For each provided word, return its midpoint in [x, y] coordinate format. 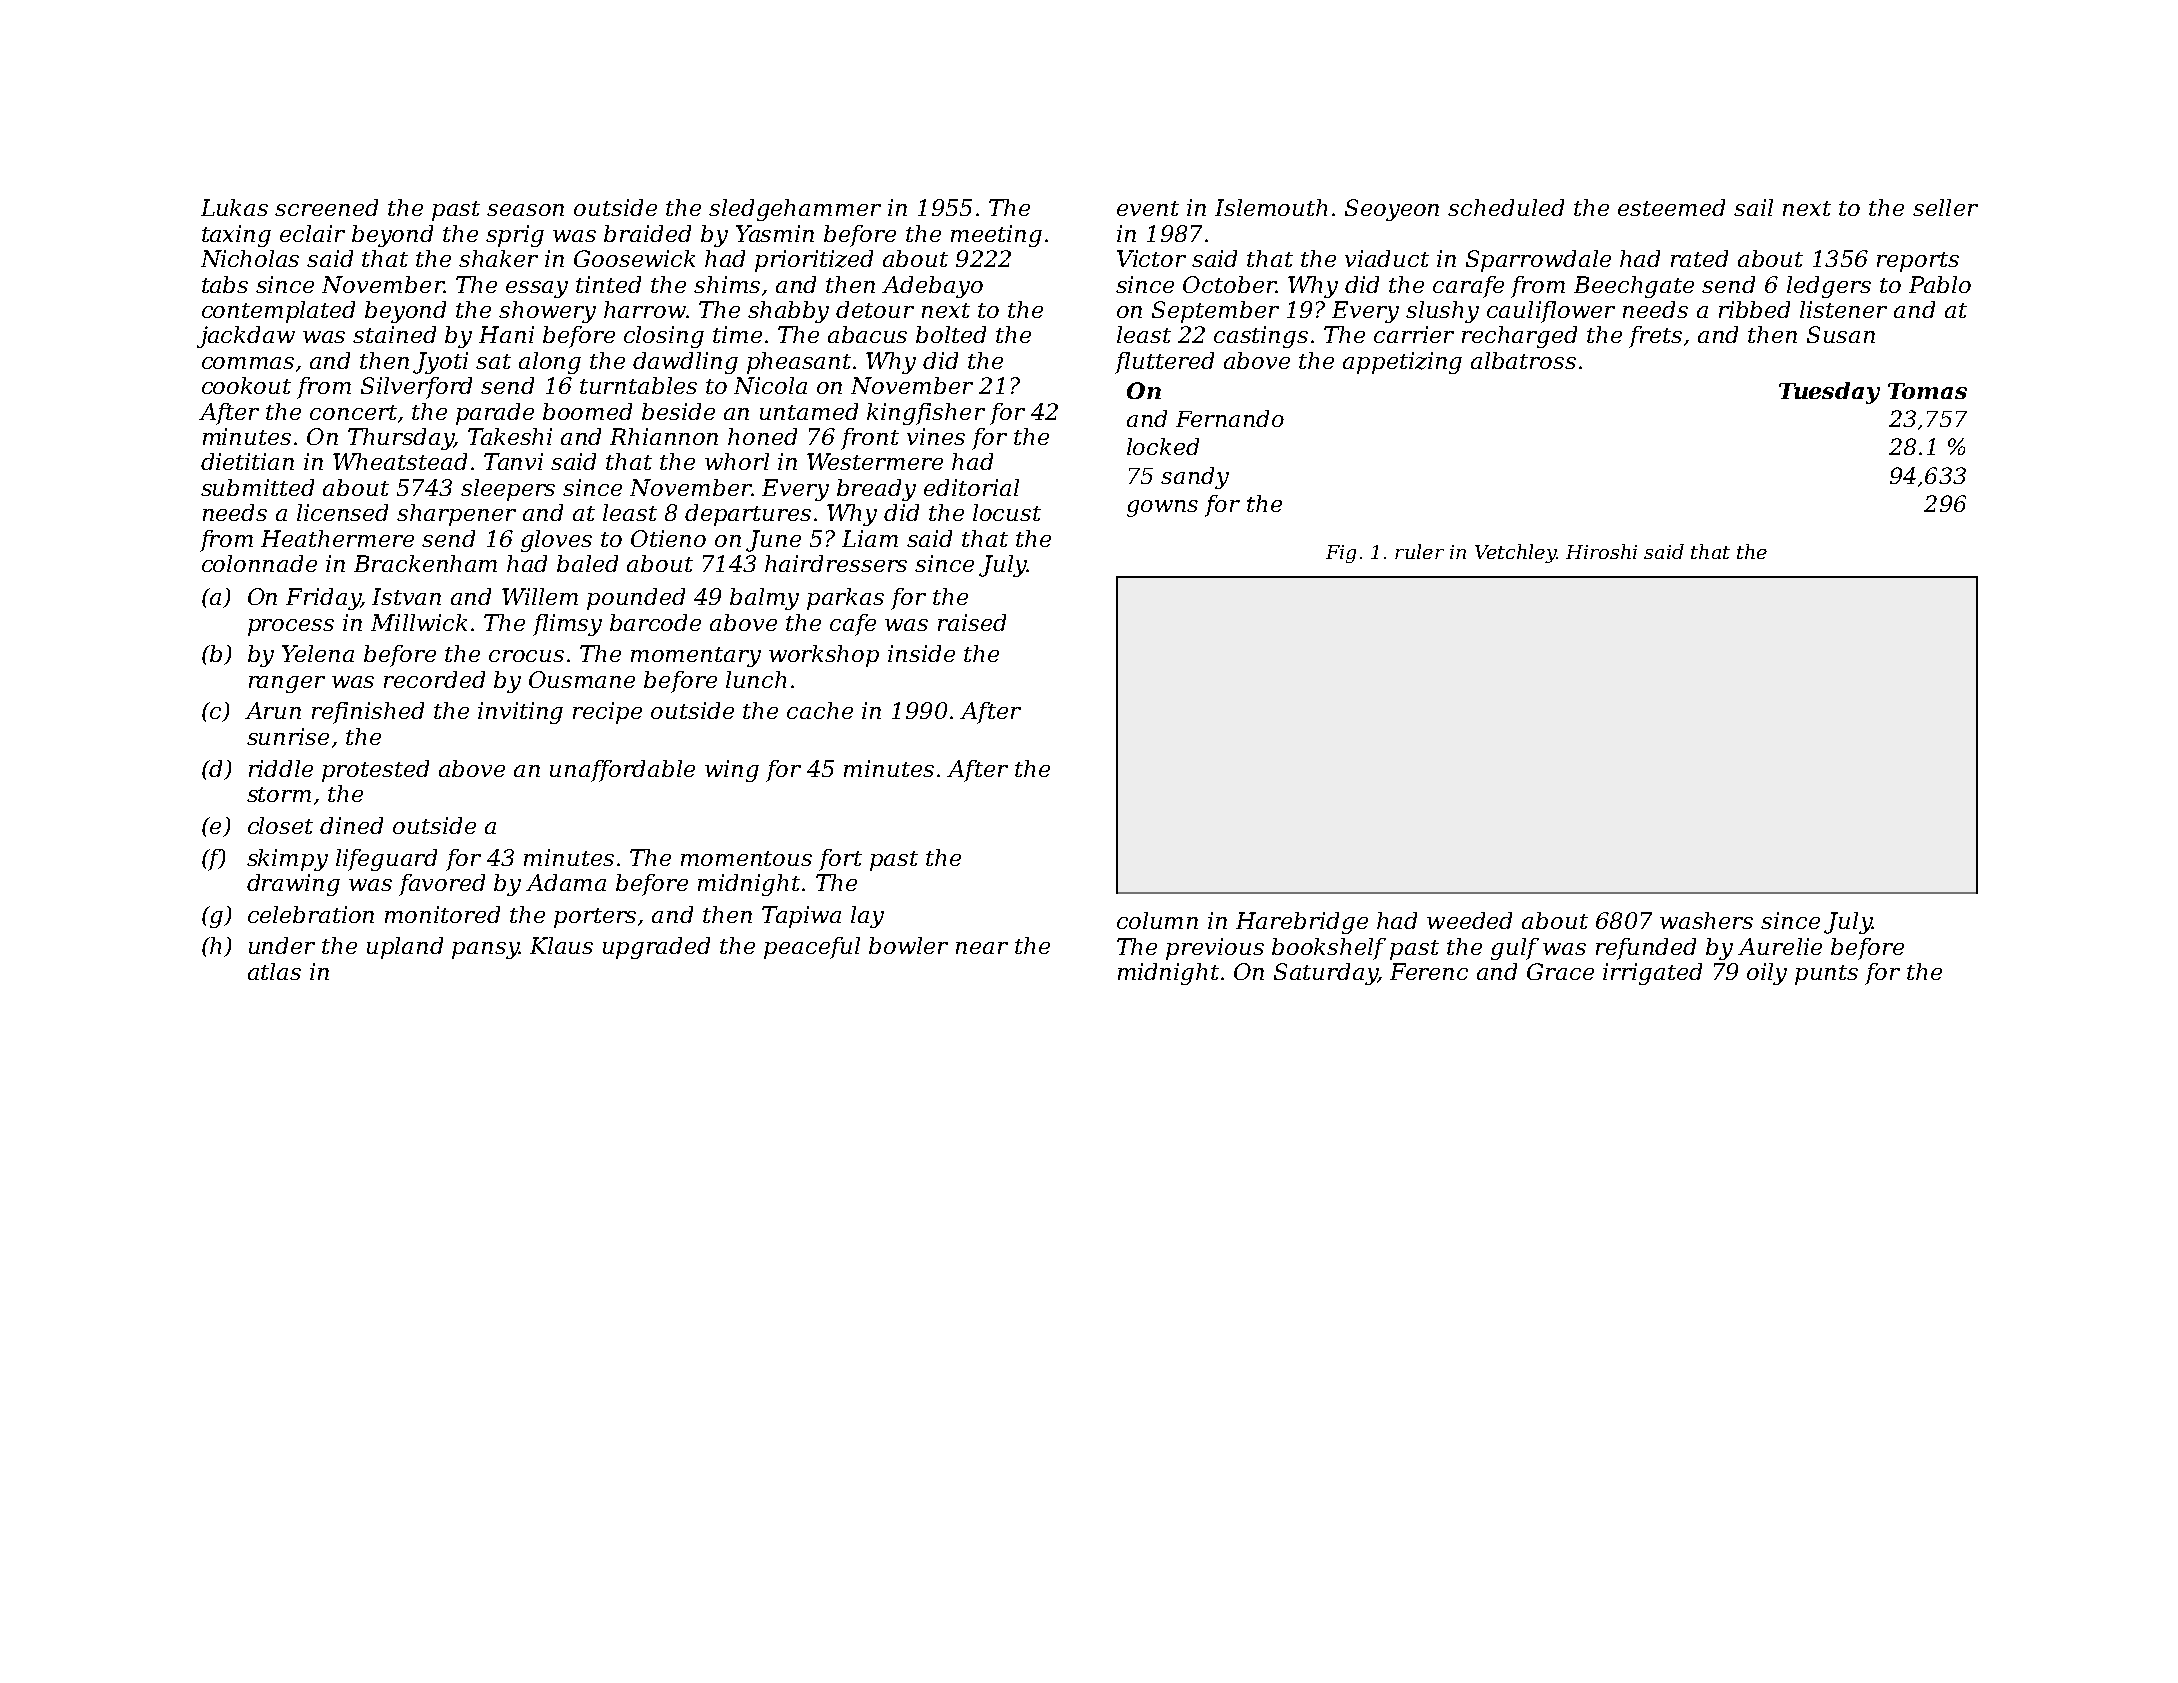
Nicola [770, 385]
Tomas [1927, 391]
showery [547, 312]
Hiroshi [1601, 551]
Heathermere [337, 538]
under [282, 945]
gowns [1162, 508]
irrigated [1652, 974]
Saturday [1326, 974]
